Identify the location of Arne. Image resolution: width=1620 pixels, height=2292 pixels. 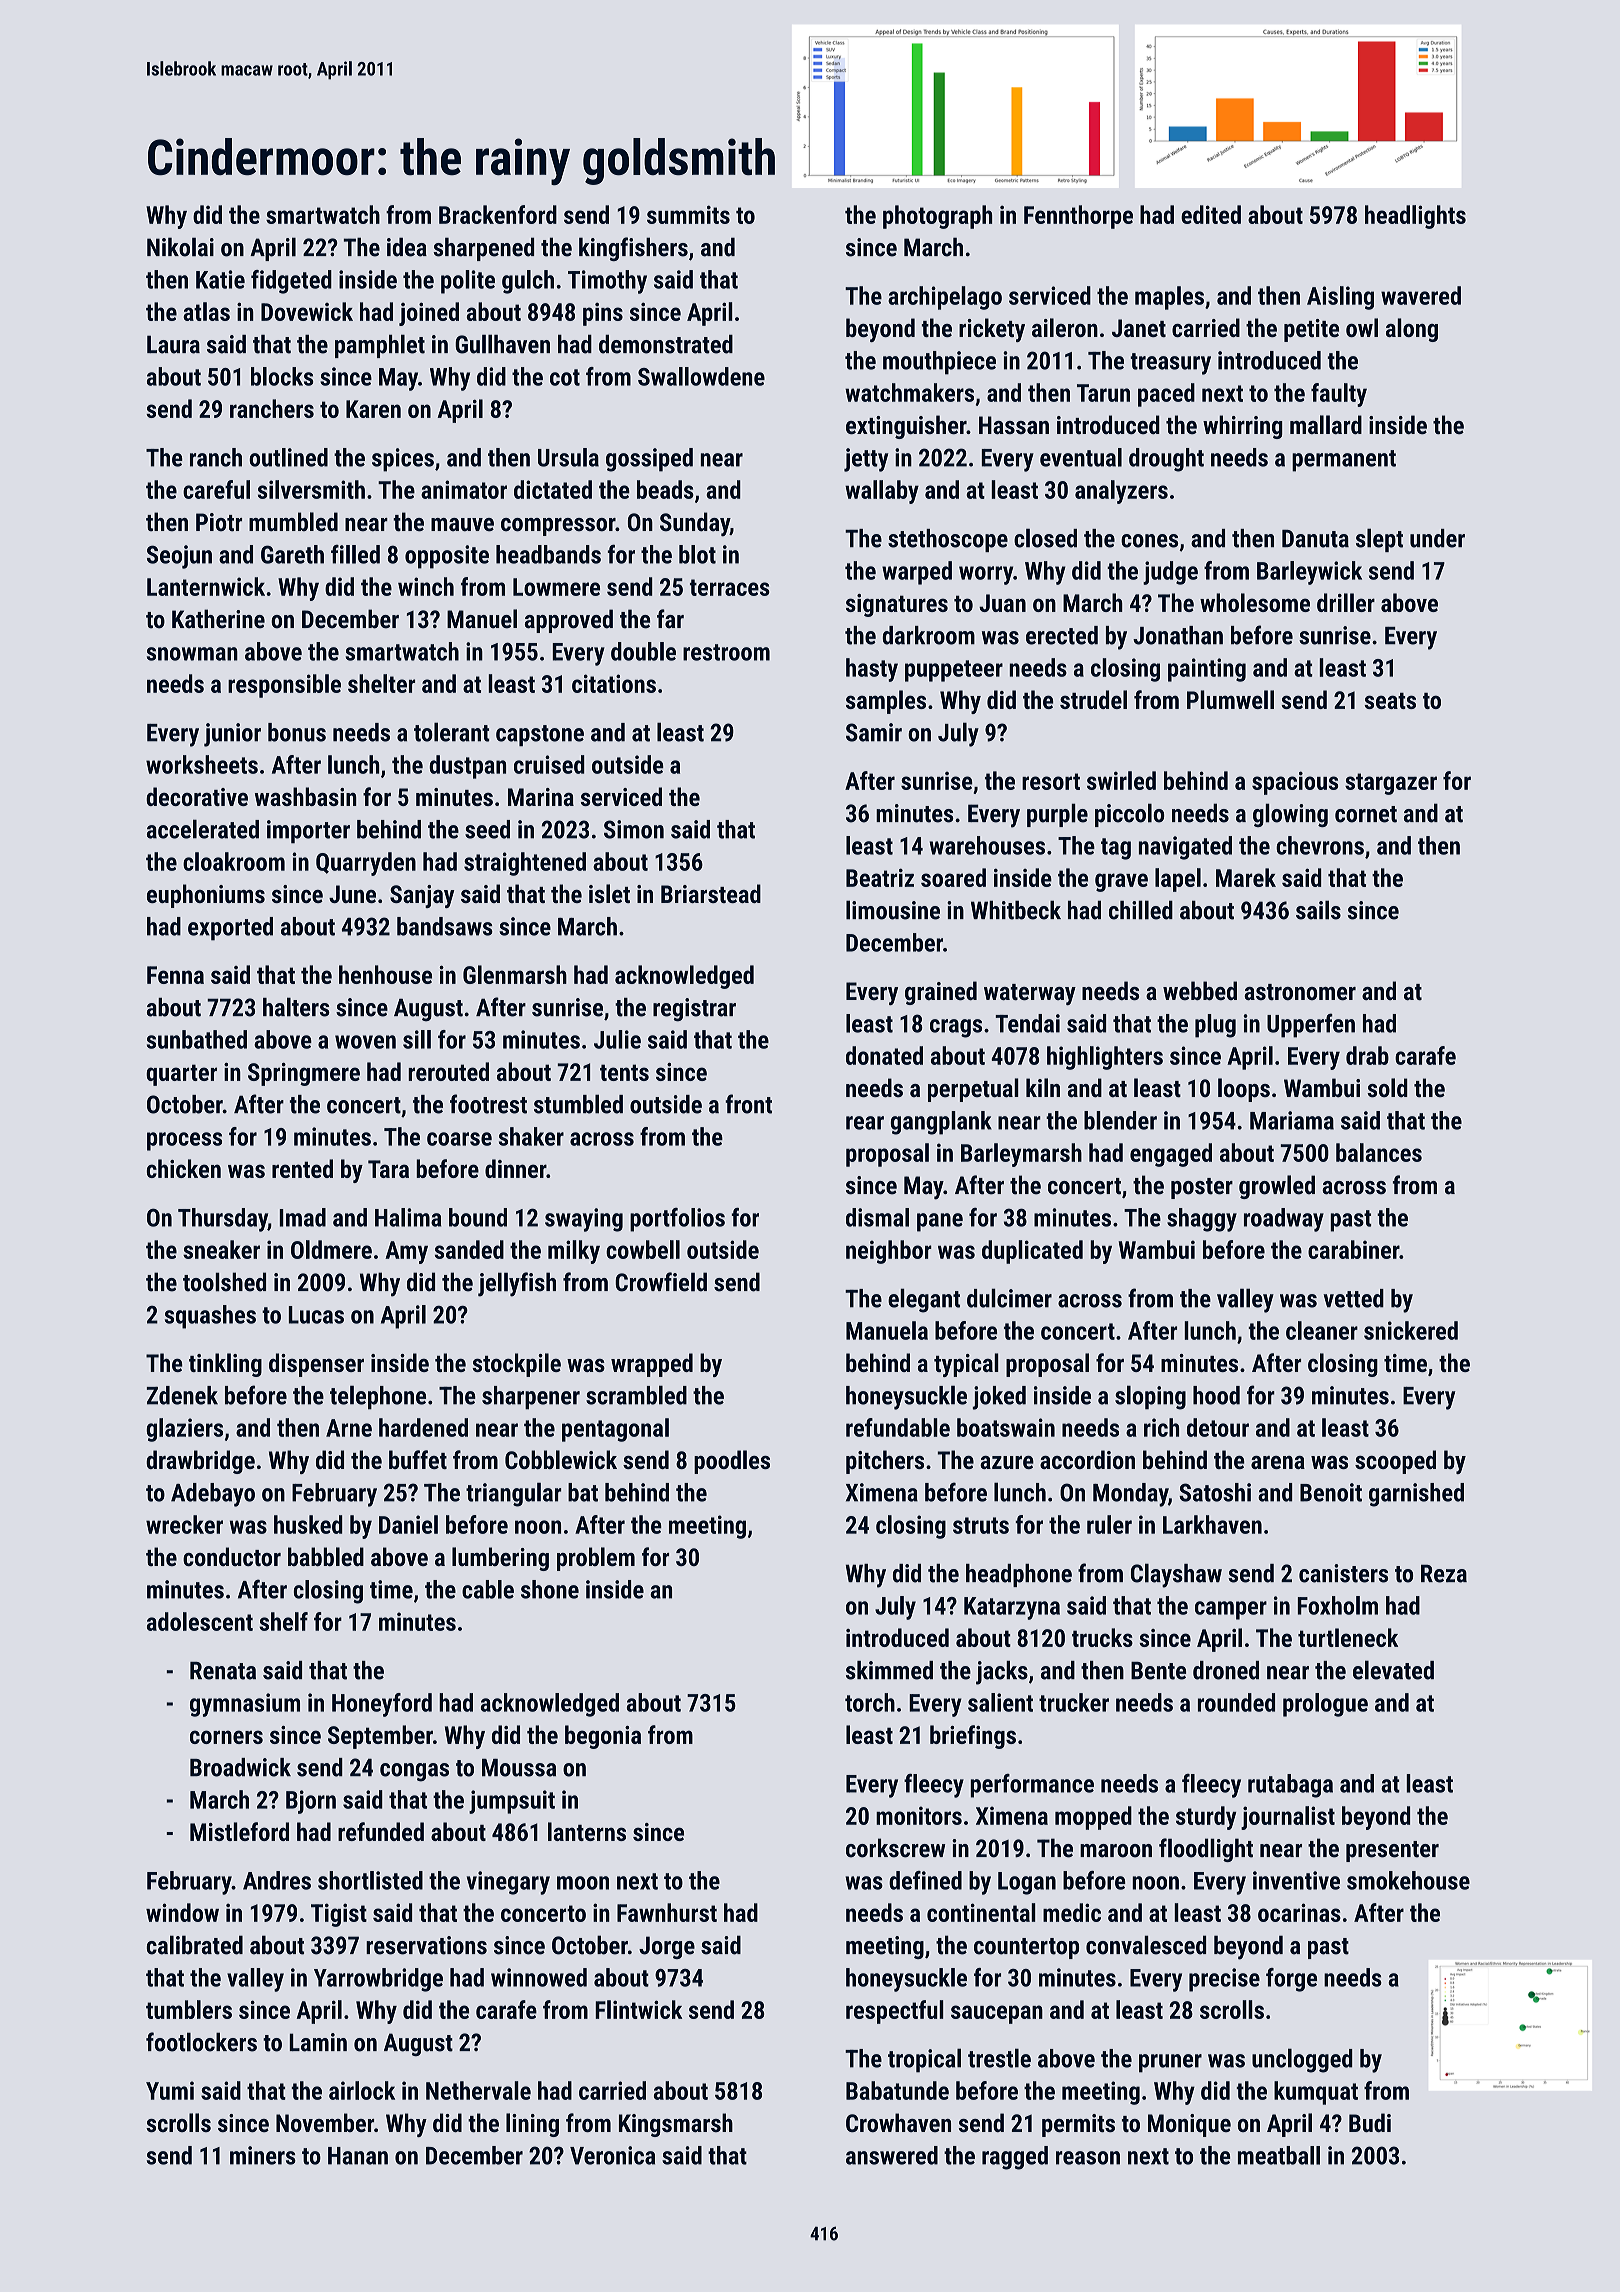
(349, 1428).
